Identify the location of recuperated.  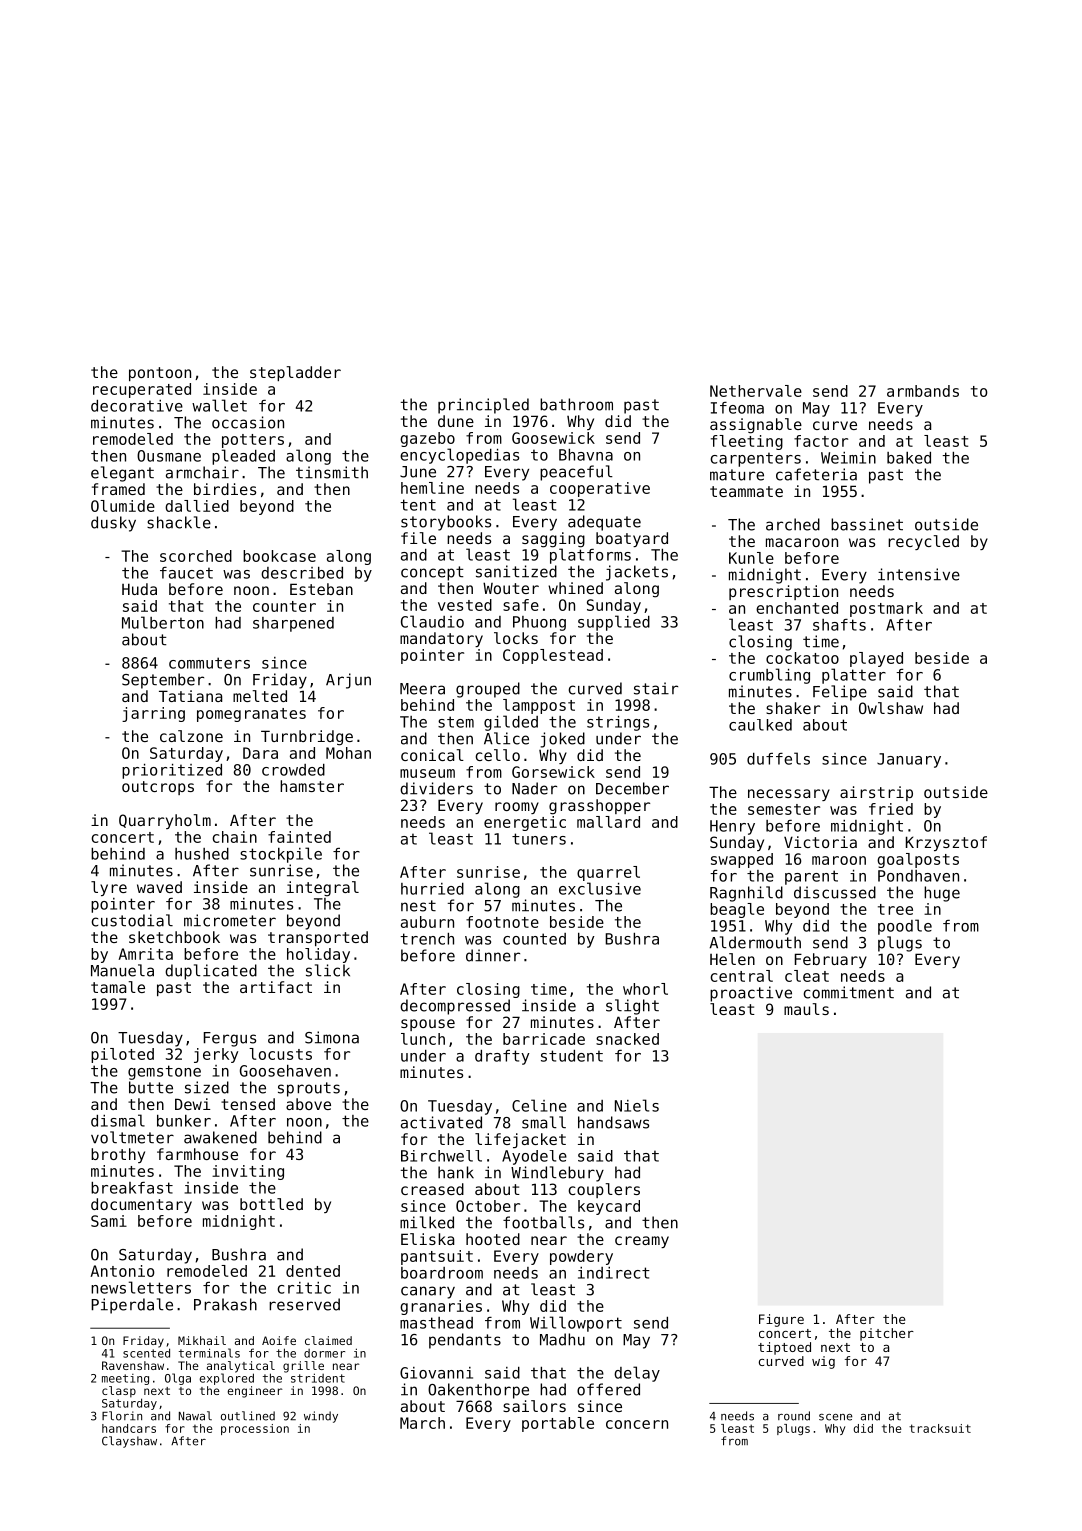
(142, 390).
